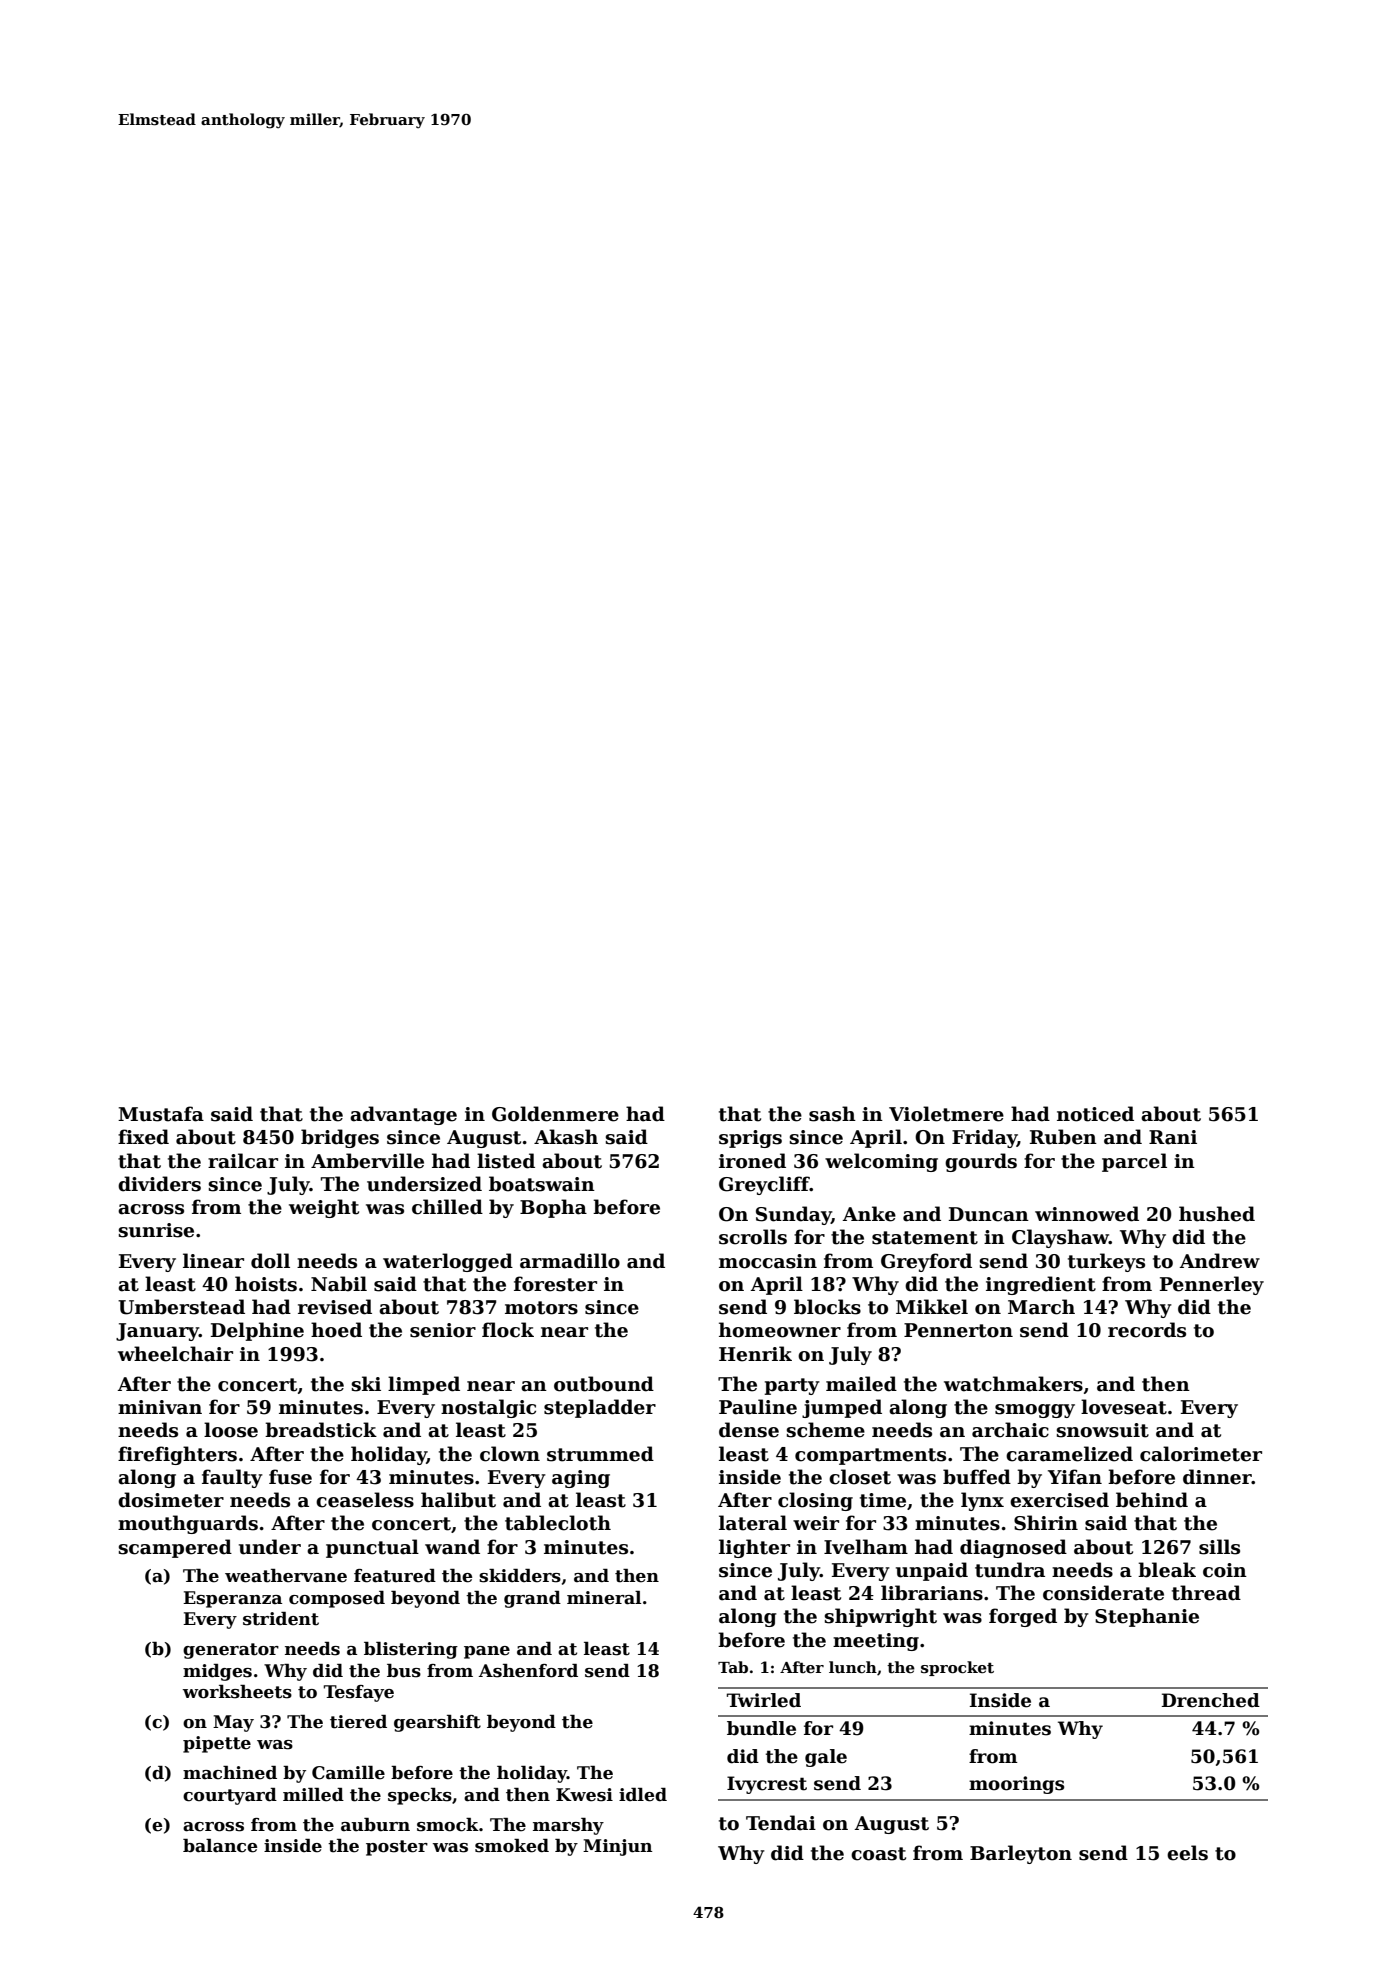  What do you see at coordinates (424, 1385) in the screenshot?
I see `limped` at bounding box center [424, 1385].
